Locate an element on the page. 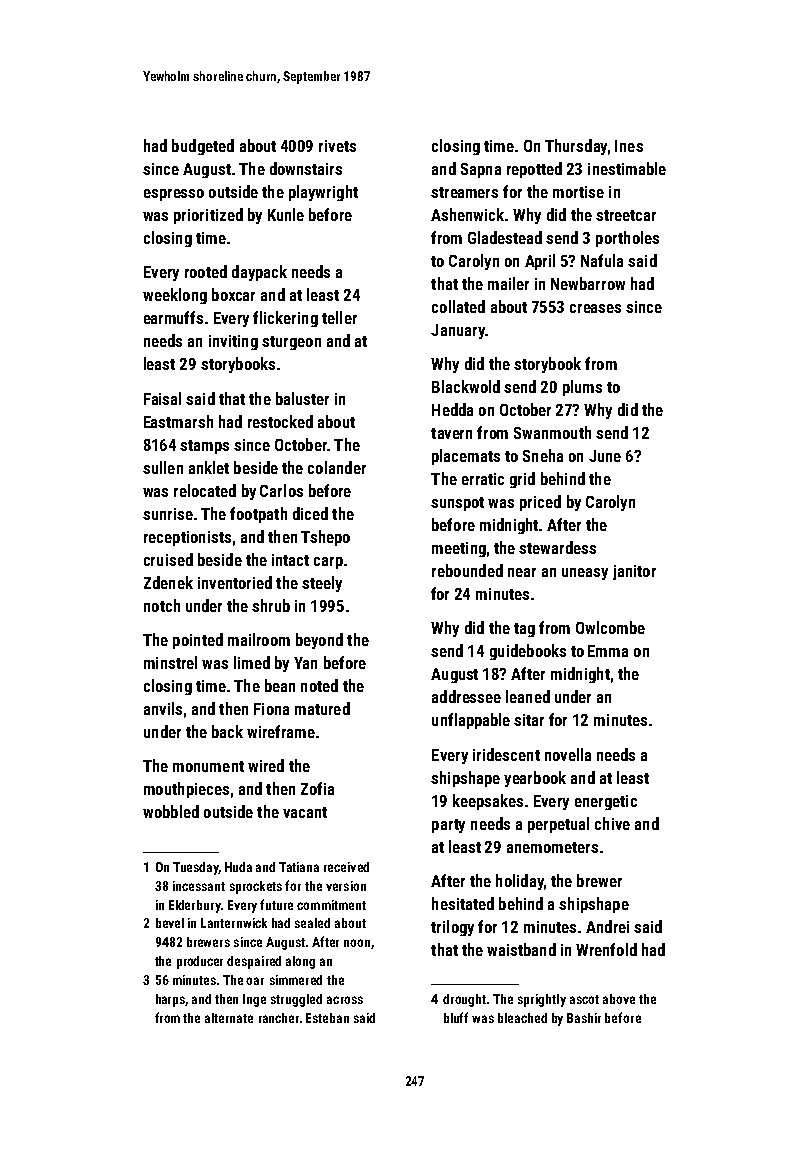 The width and height of the document is (810, 1150). mailroom is located at coordinates (259, 639).
